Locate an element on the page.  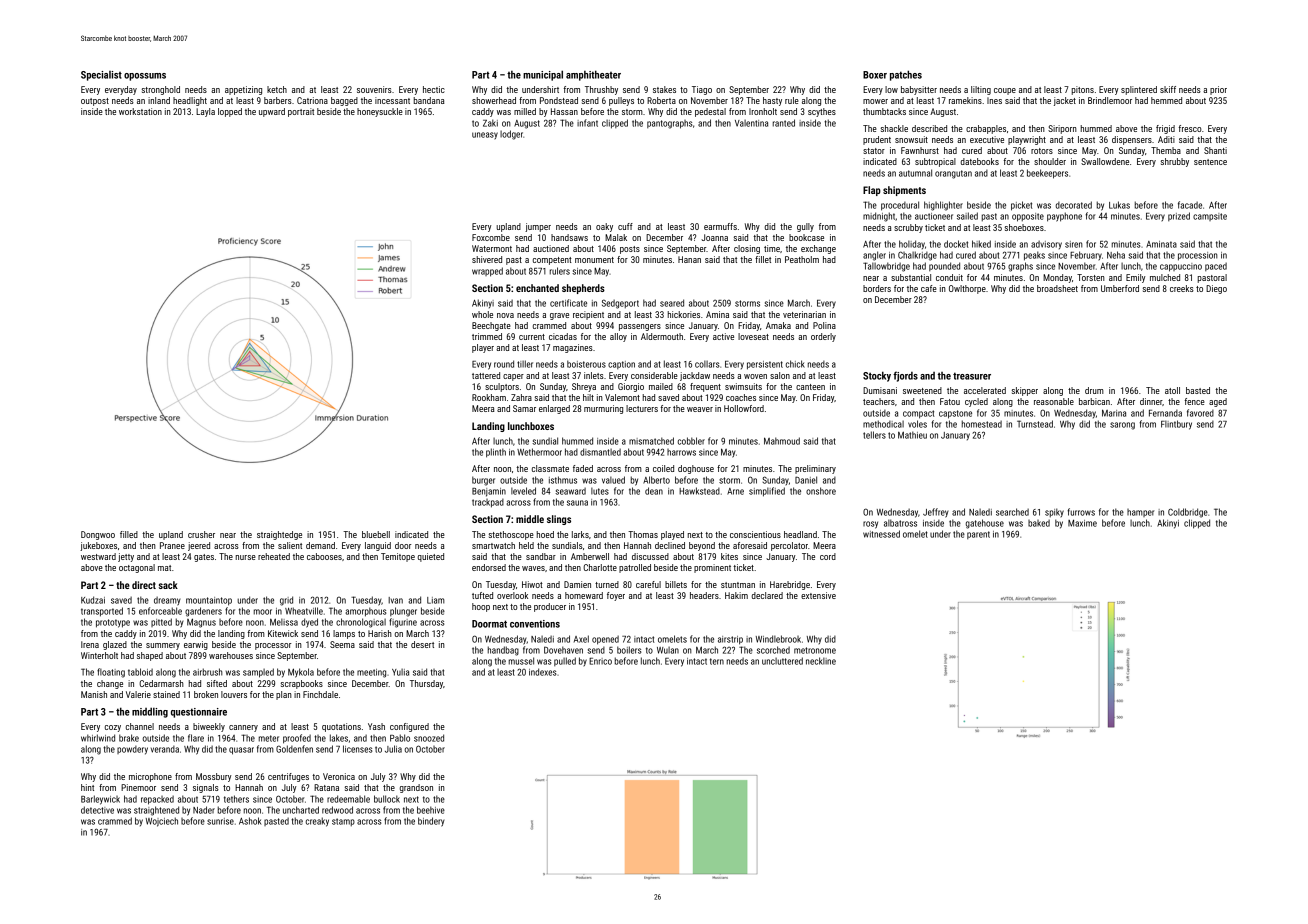
uneasy is located at coordinates (485, 135).
